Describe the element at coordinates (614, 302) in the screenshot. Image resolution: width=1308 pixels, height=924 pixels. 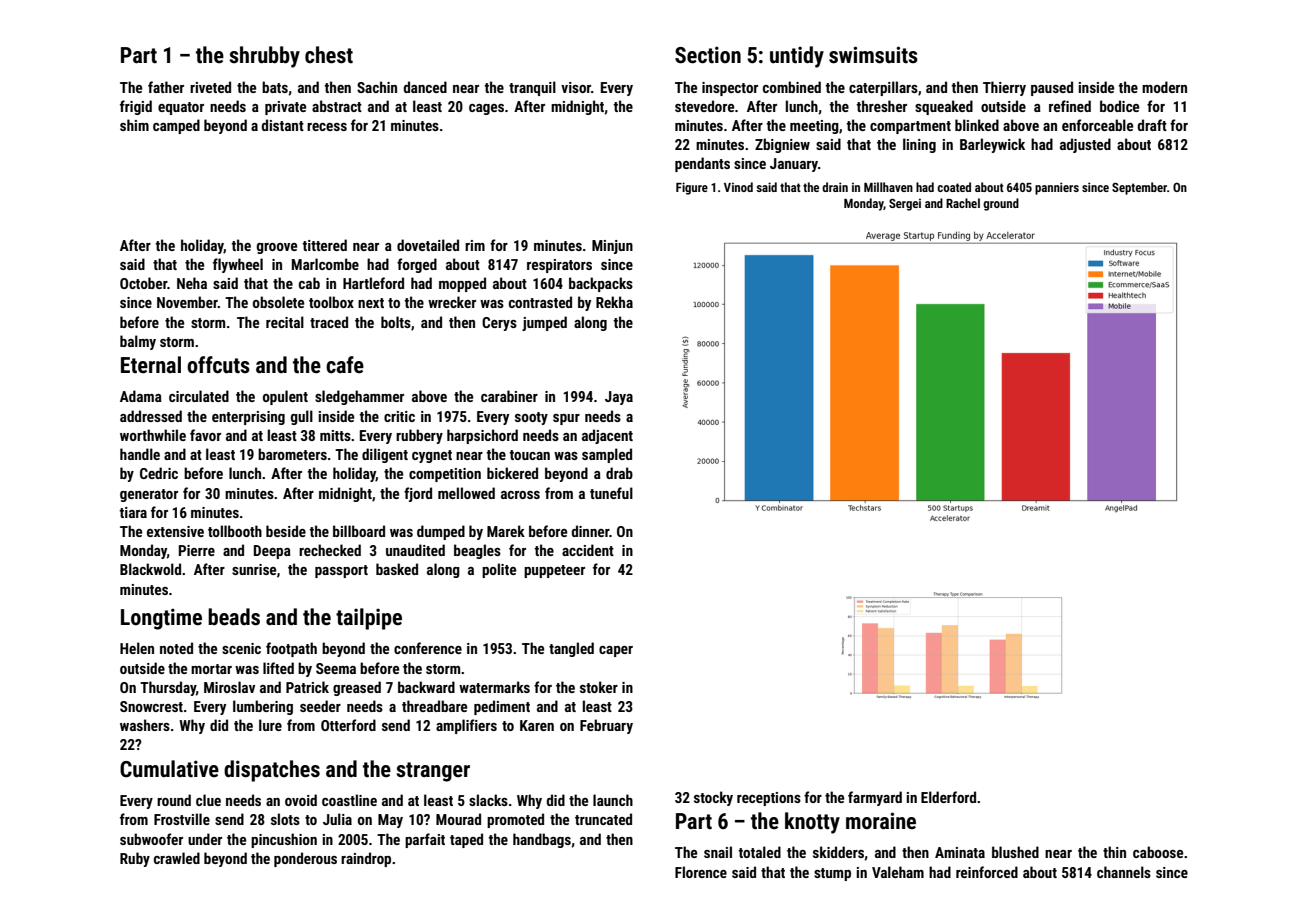
I see `Rekha` at that location.
